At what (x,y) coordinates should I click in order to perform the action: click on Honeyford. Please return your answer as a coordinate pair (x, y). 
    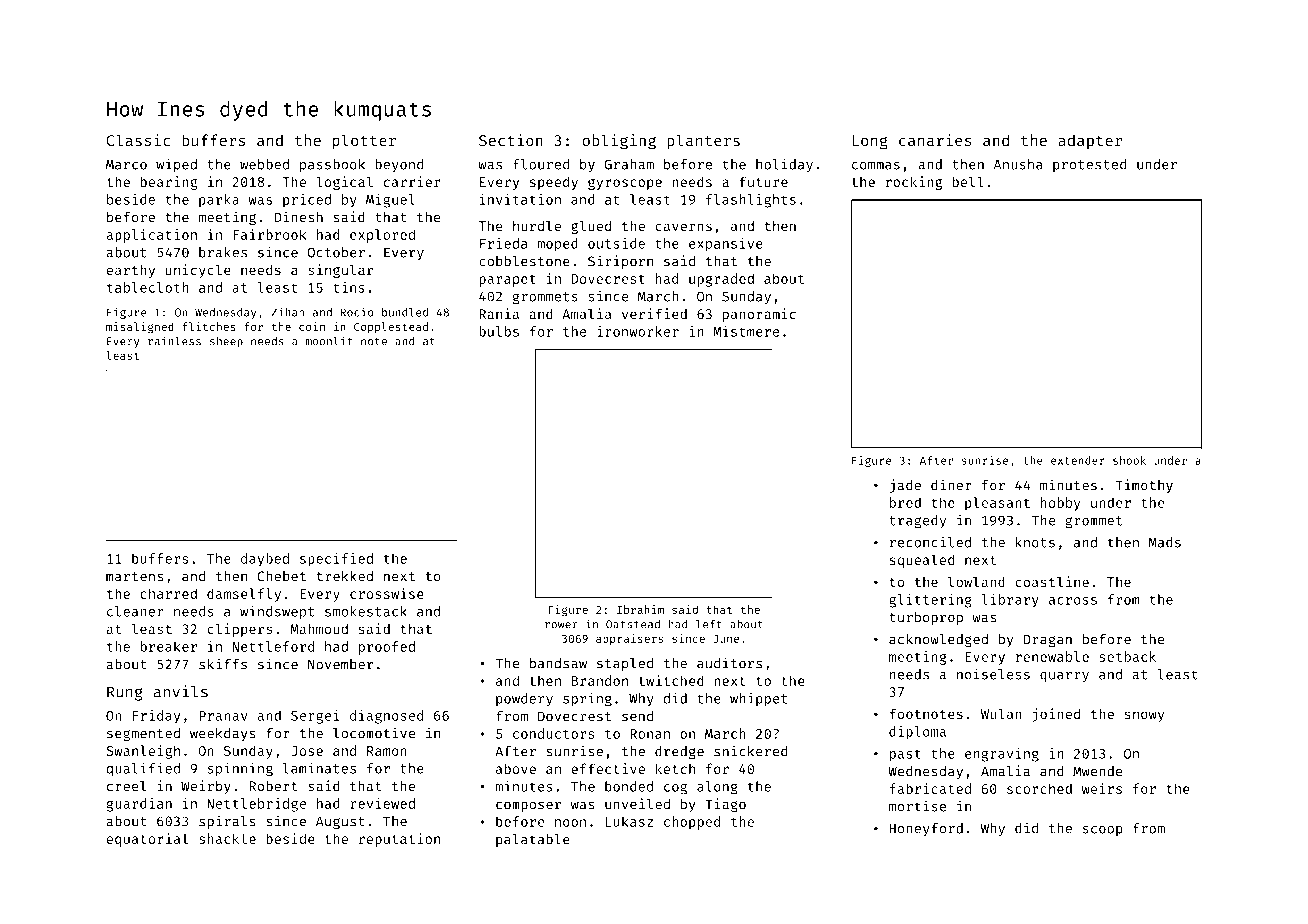
    Looking at the image, I should click on (926, 829).
